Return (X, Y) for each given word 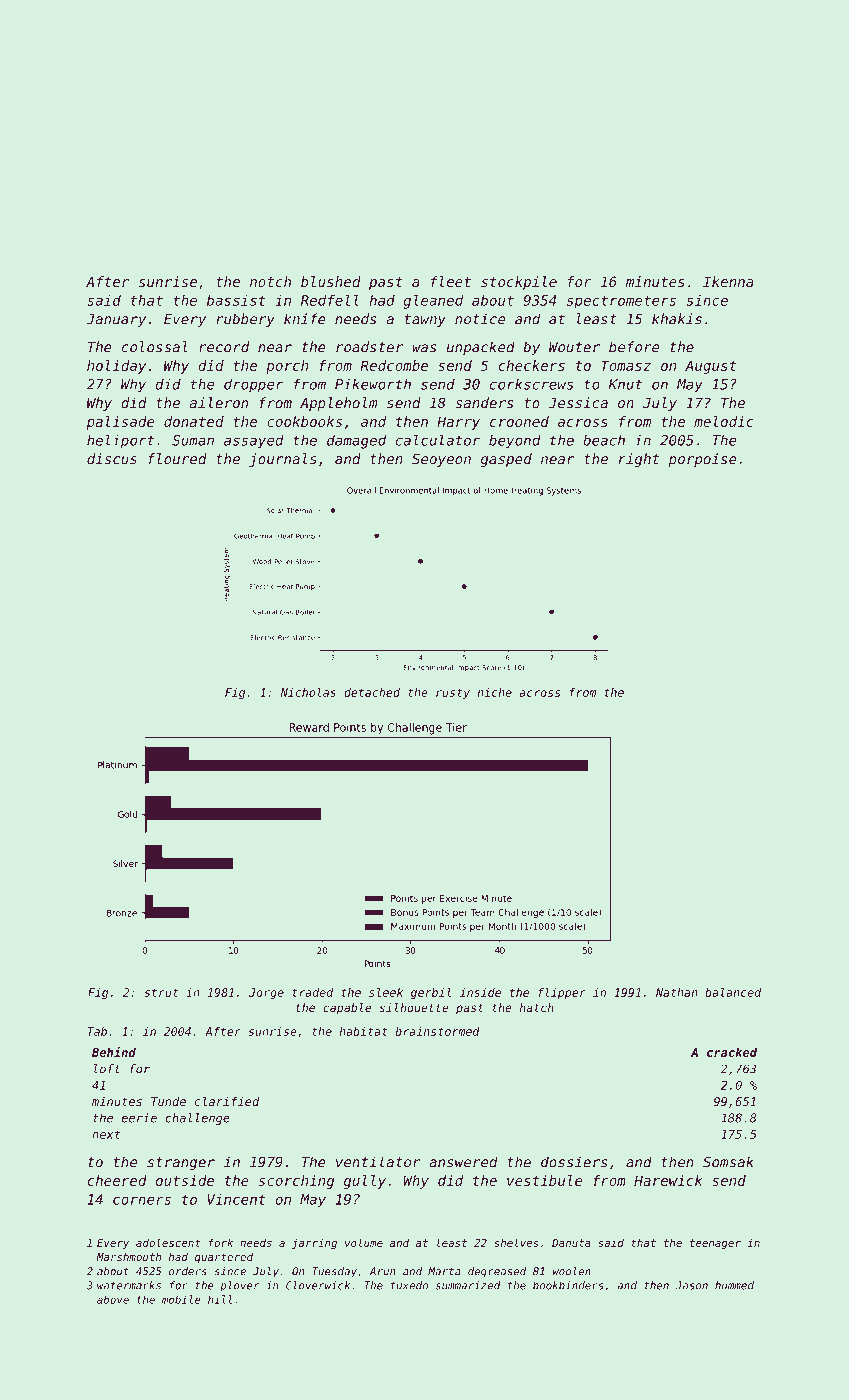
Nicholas (308, 692)
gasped (506, 460)
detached (372, 692)
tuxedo (409, 1285)
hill (220, 1299)
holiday (116, 367)
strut (161, 992)
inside (480, 992)
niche (495, 692)
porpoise (702, 460)
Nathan (677, 992)
